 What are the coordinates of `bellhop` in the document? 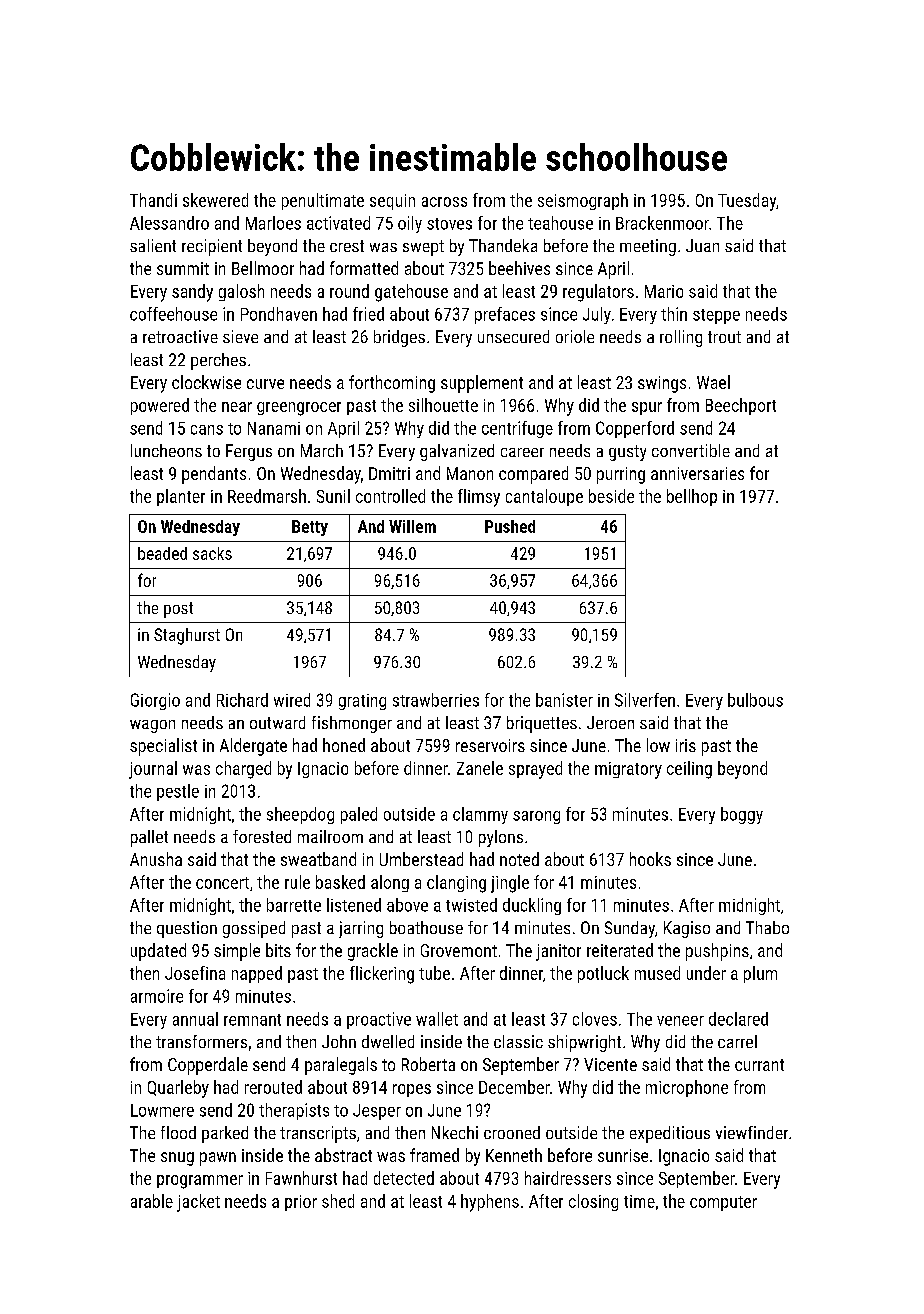 It's located at (692, 497).
